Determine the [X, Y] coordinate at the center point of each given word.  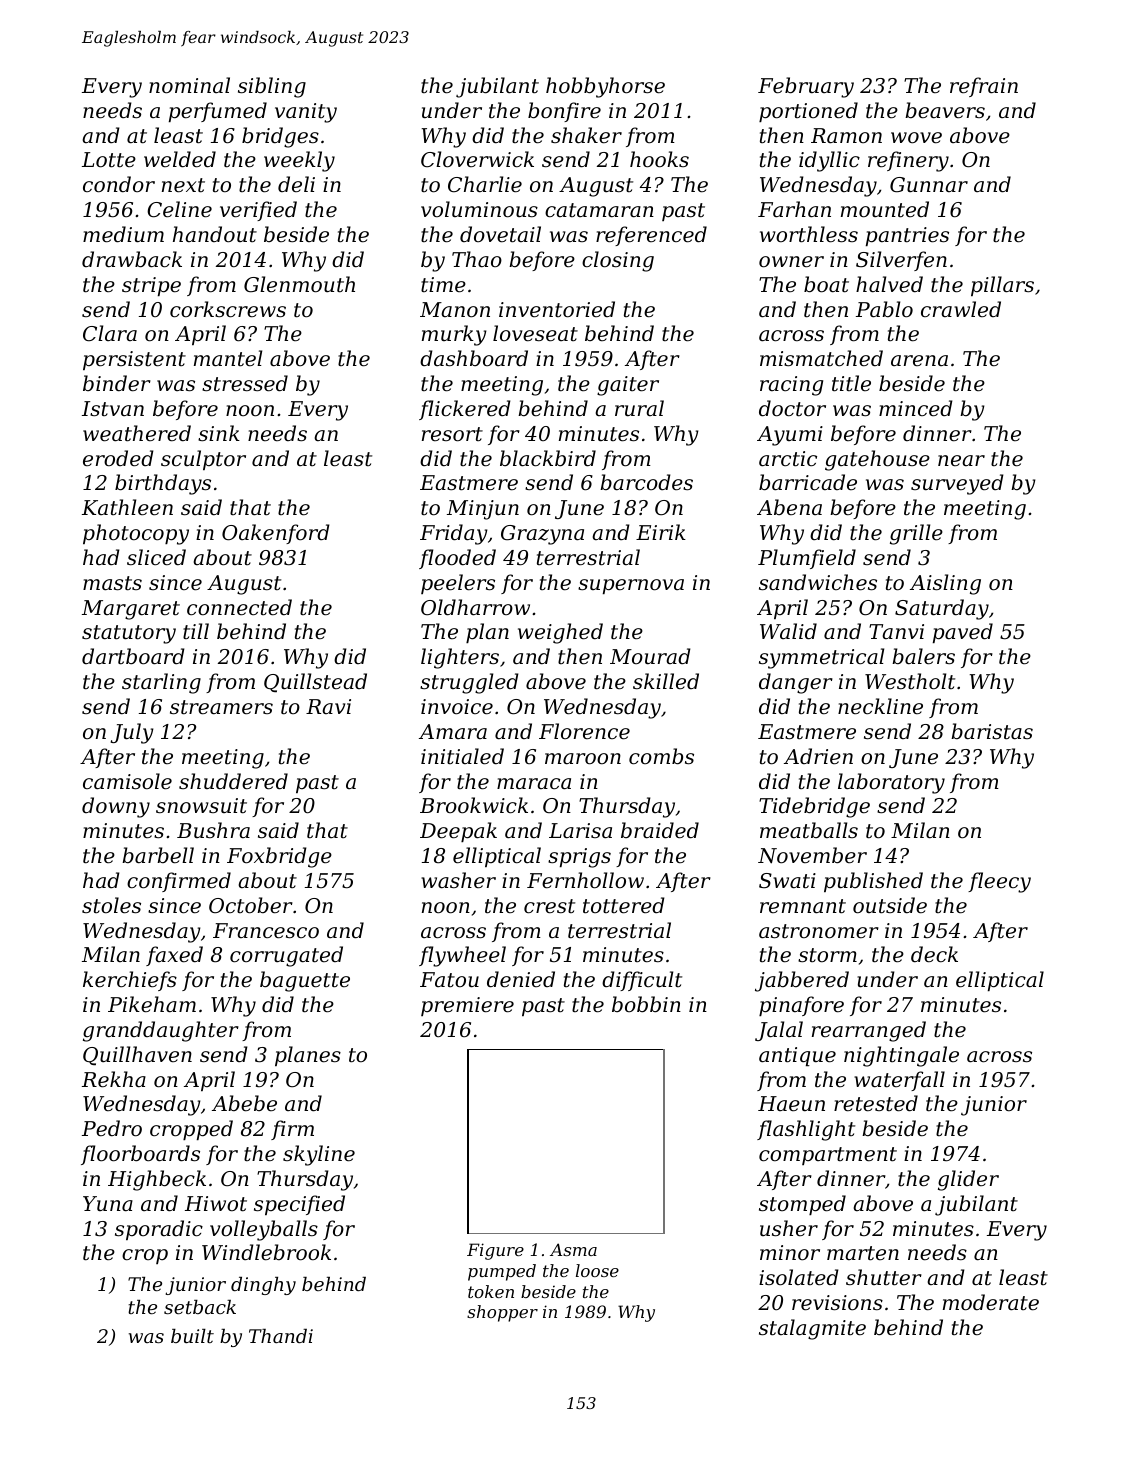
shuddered [233, 781]
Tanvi [896, 631]
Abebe [244, 1103]
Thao [477, 259]
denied [521, 979]
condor [119, 184]
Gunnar [929, 185]
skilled [666, 681]
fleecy [999, 882]
